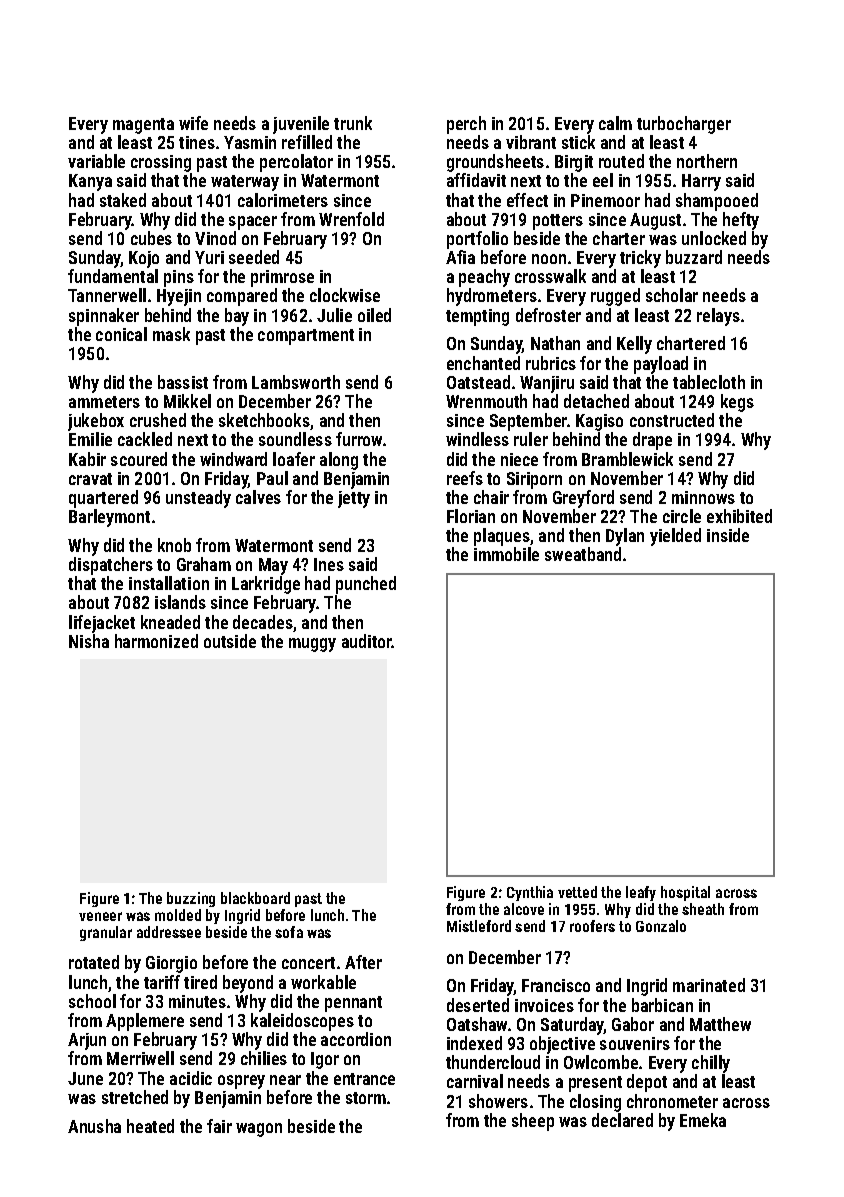  I want to click on crosswalk, so click(550, 276).
